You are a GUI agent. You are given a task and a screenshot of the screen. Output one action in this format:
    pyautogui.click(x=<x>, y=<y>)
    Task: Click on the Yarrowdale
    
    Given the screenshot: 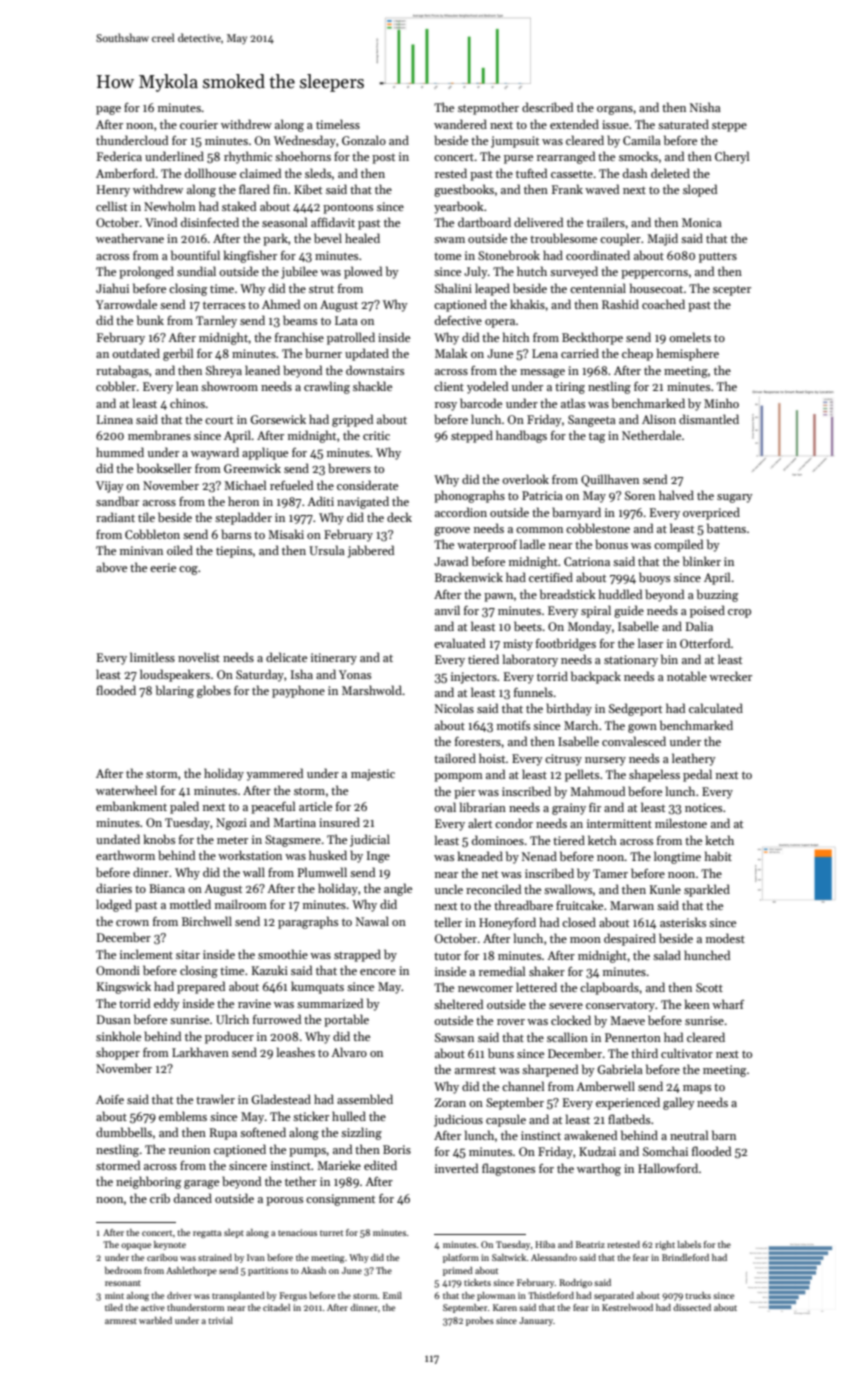 What is the action you would take?
    pyautogui.click(x=126, y=304)
